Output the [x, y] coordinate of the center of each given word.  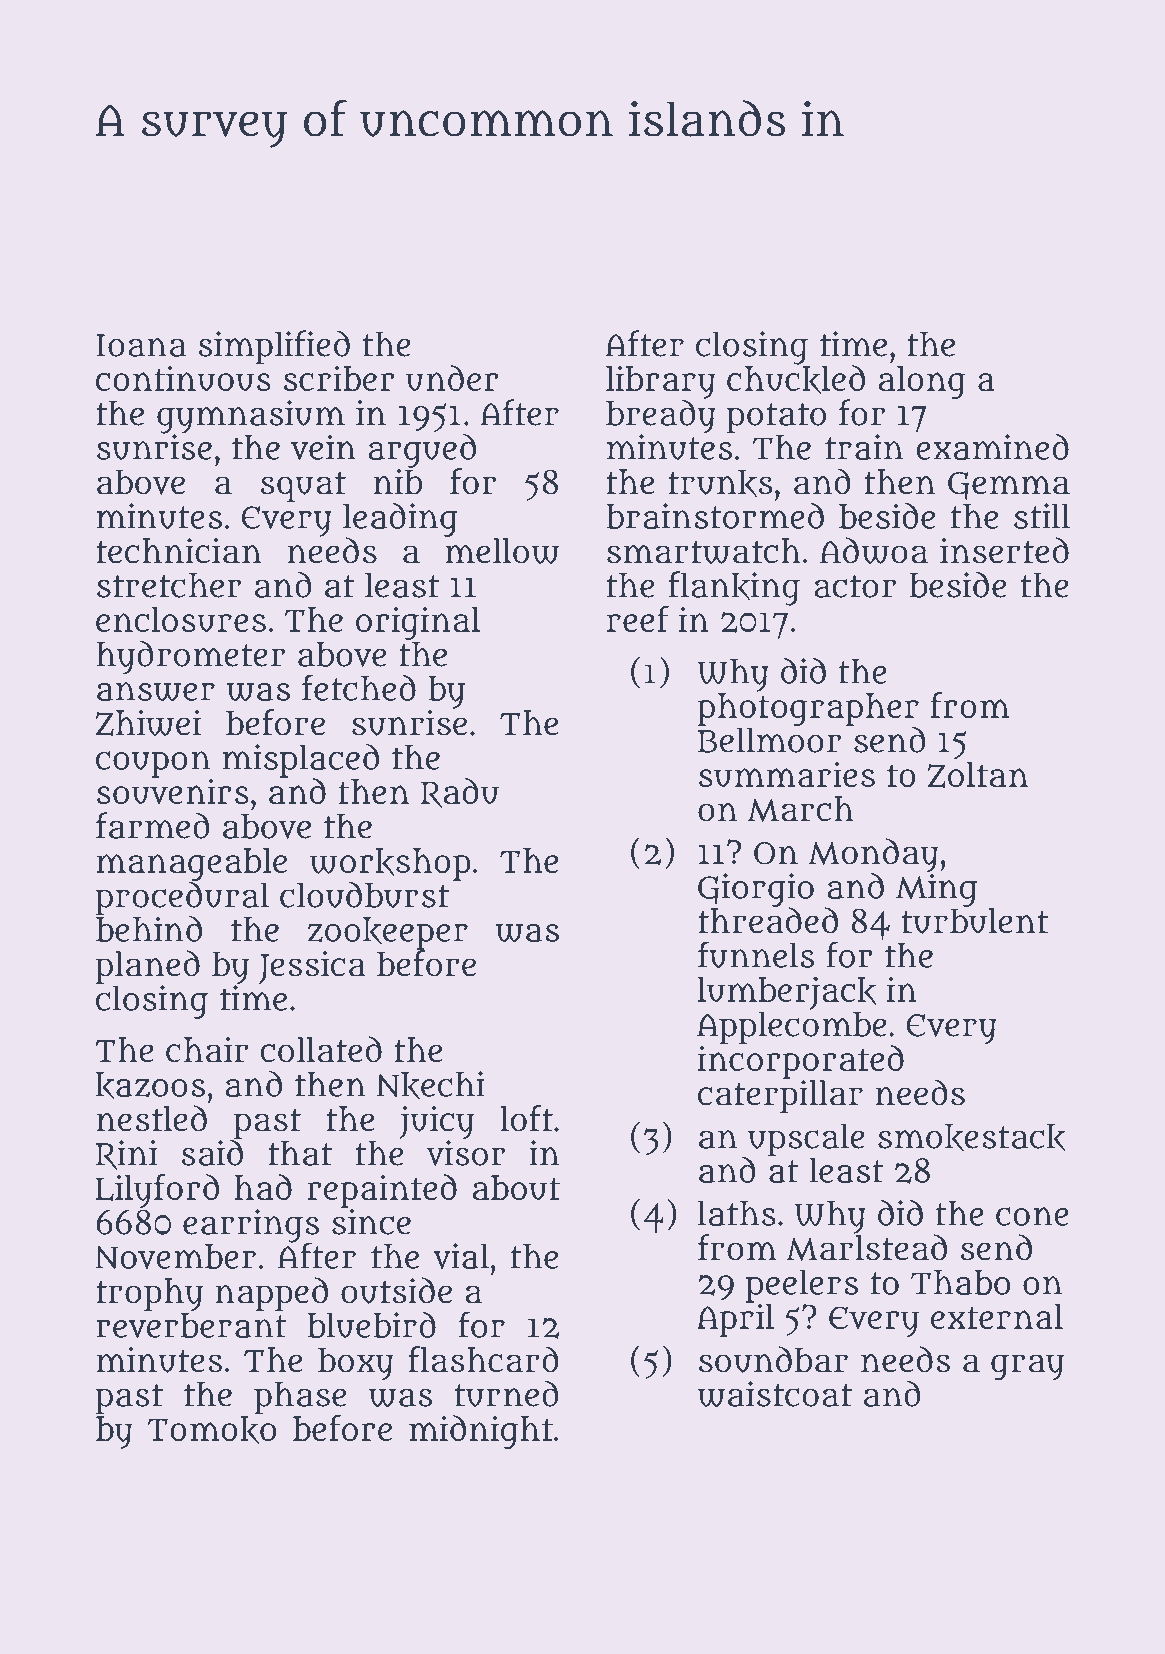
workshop [390, 864]
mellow [502, 551]
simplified [274, 347]
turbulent [975, 921]
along [922, 382]
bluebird [372, 1325]
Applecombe [792, 1028]
